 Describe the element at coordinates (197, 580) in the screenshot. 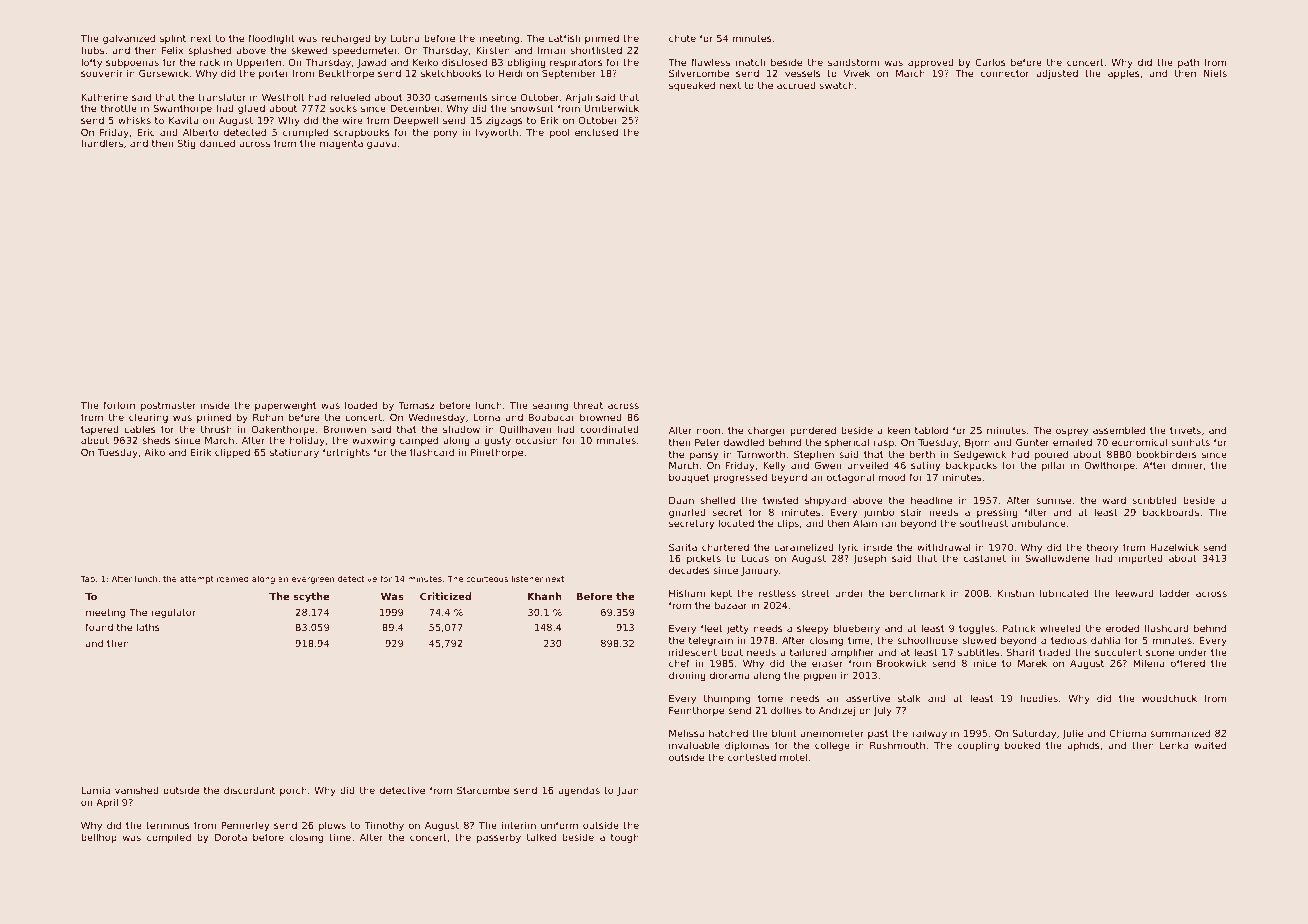

I see `attempt` at that location.
